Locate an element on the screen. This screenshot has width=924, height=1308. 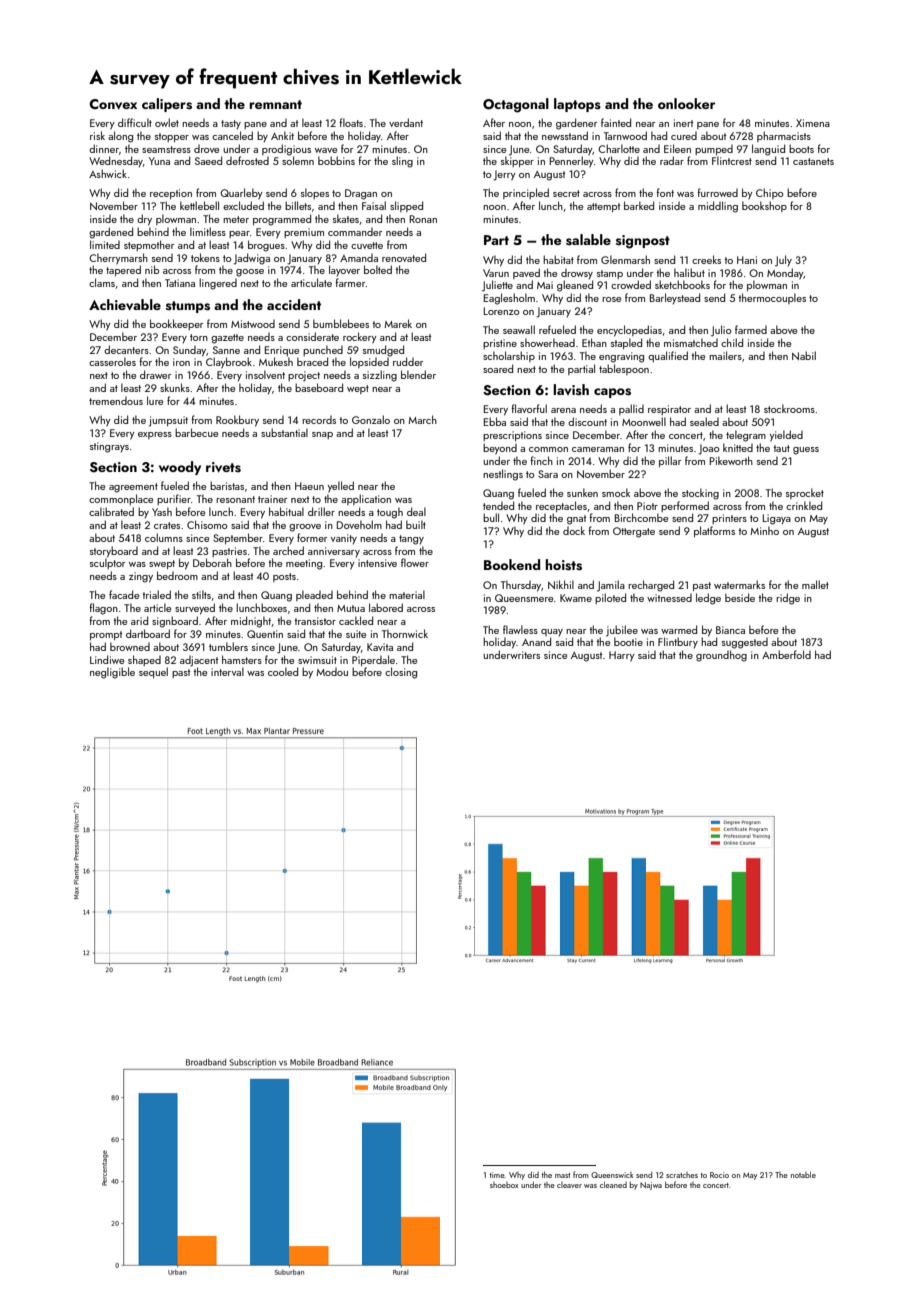
Convex is located at coordinates (113, 104).
